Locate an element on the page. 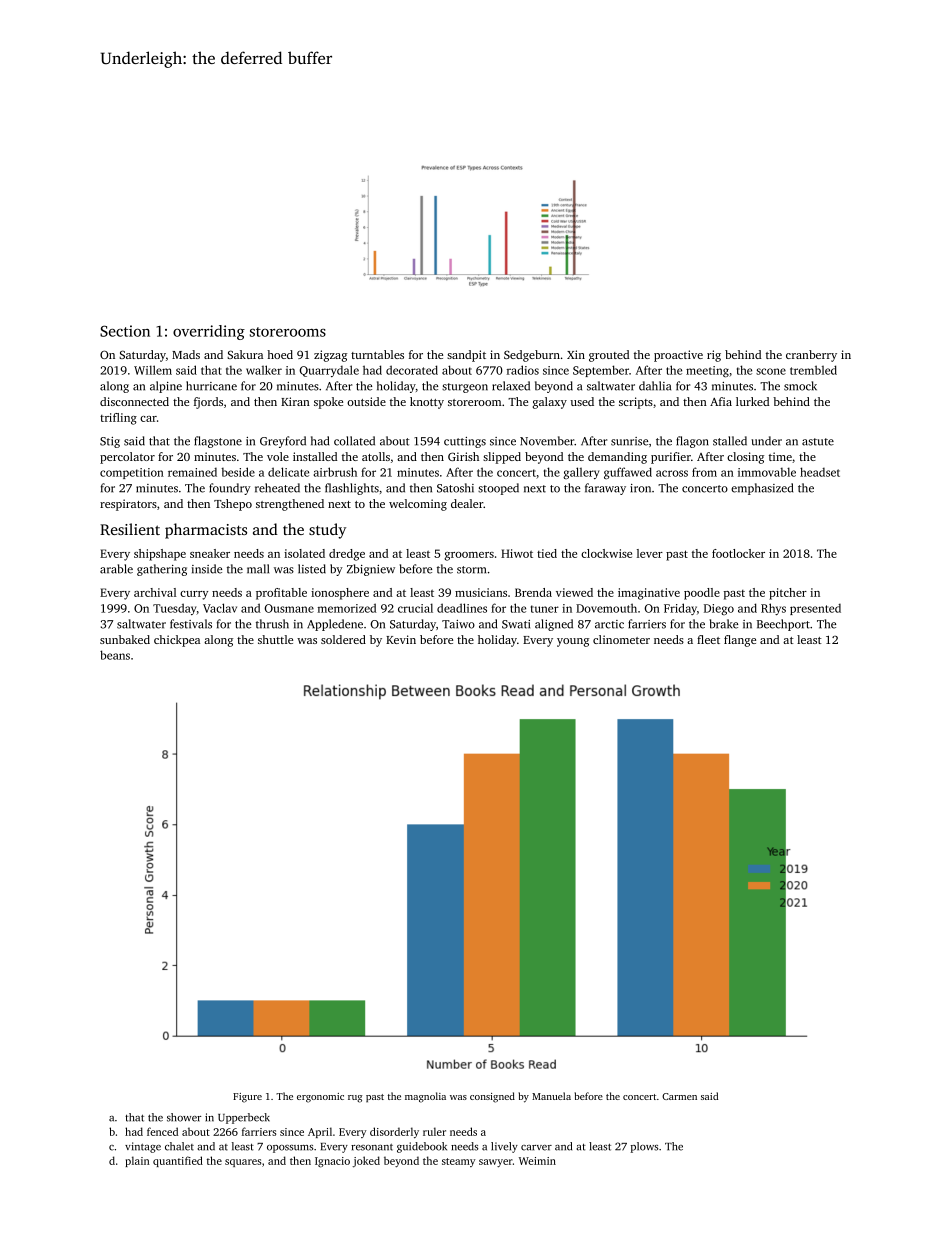  Kevin is located at coordinates (401, 639).
